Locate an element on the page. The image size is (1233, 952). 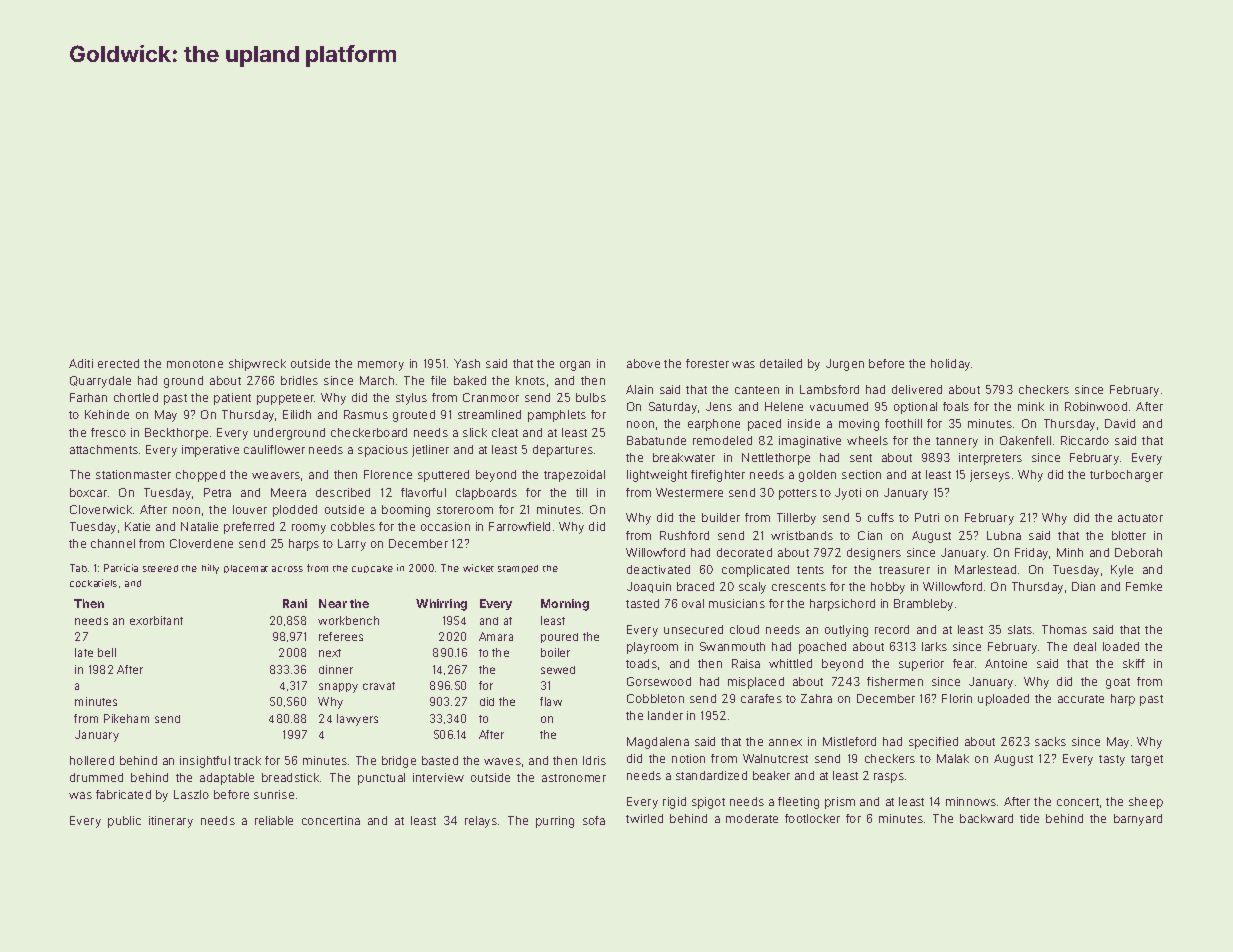
Cobbleton is located at coordinates (655, 698).
